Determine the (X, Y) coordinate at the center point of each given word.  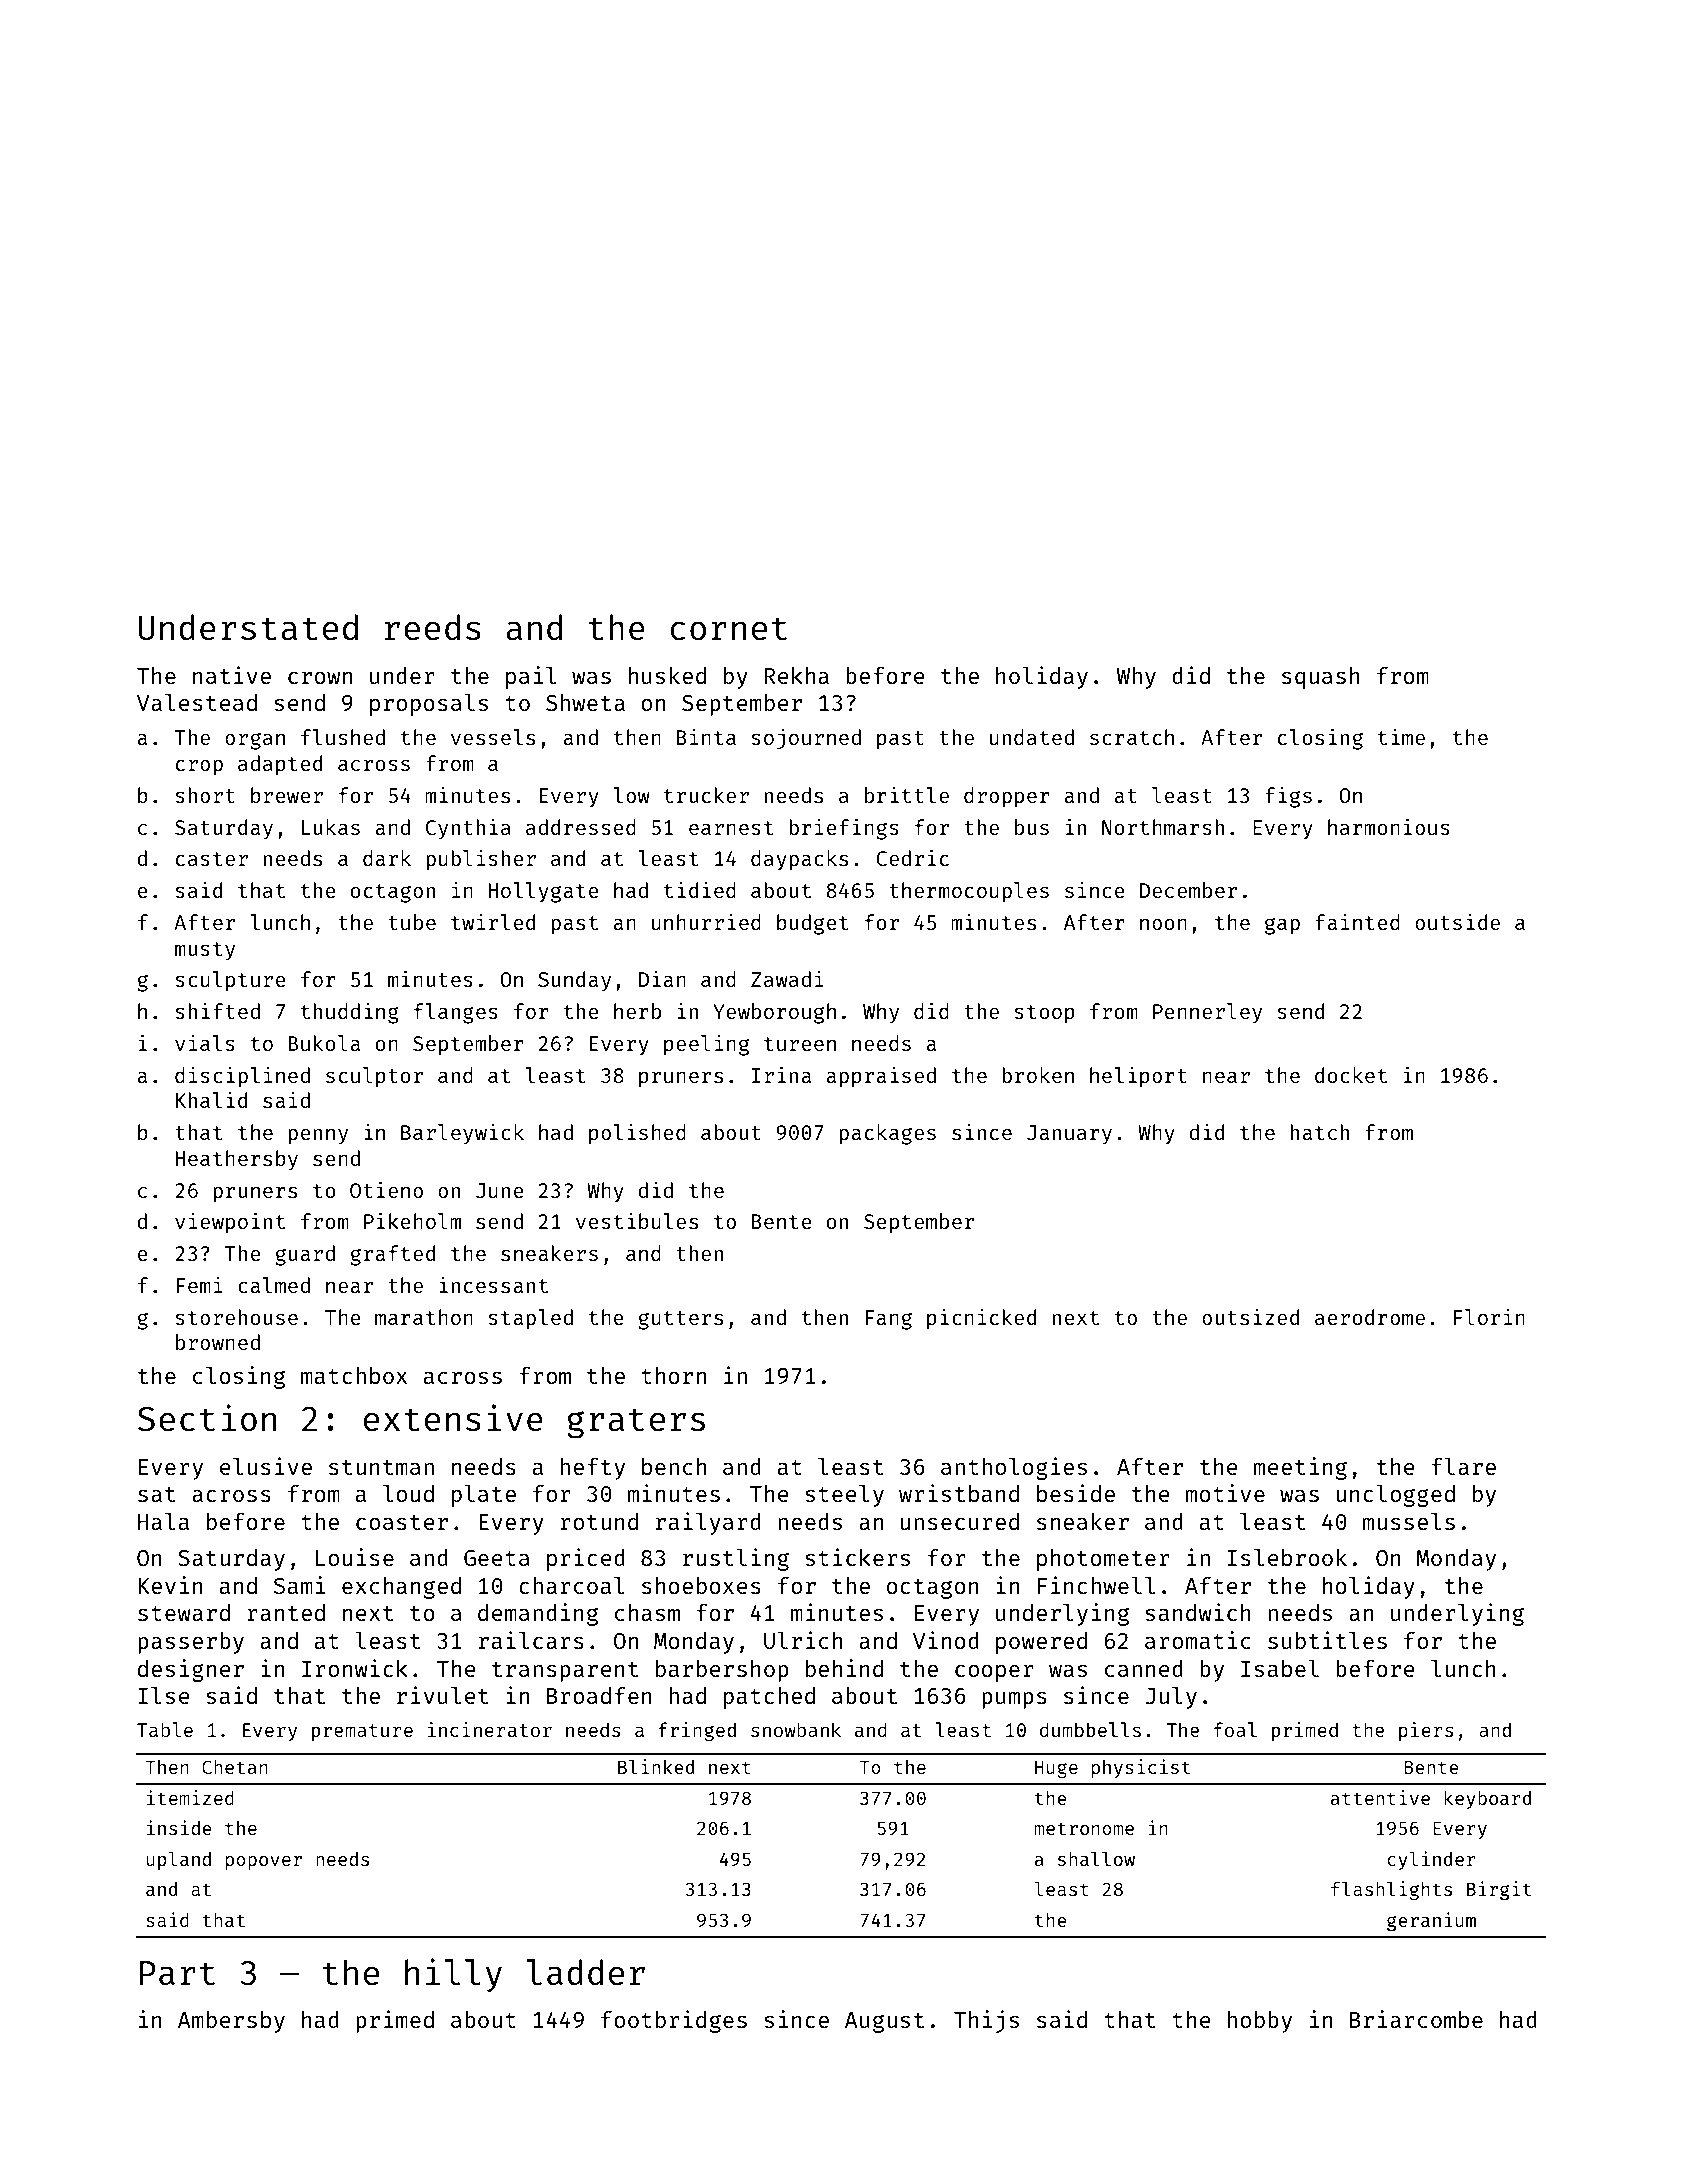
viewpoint (230, 1223)
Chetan (235, 1767)
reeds (433, 627)
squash (1321, 678)
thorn (673, 1375)
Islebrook (1287, 1557)
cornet (728, 629)
